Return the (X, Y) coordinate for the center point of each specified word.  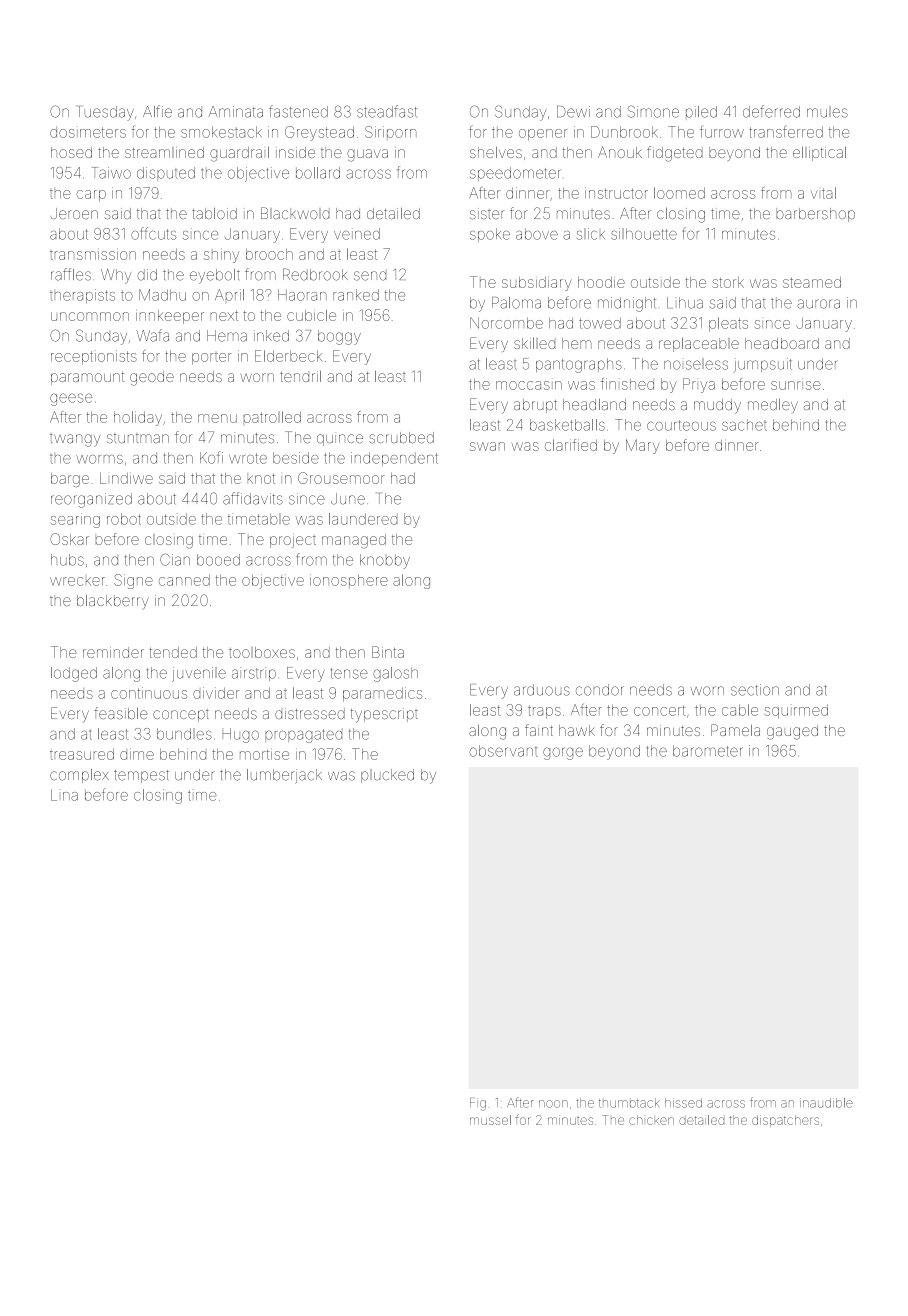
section (755, 690)
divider (216, 693)
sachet (744, 425)
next (224, 316)
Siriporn (390, 132)
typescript (384, 715)
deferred (771, 111)
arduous (542, 690)
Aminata (236, 112)
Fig (478, 1104)
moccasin (529, 385)
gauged (792, 732)
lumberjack (284, 776)
